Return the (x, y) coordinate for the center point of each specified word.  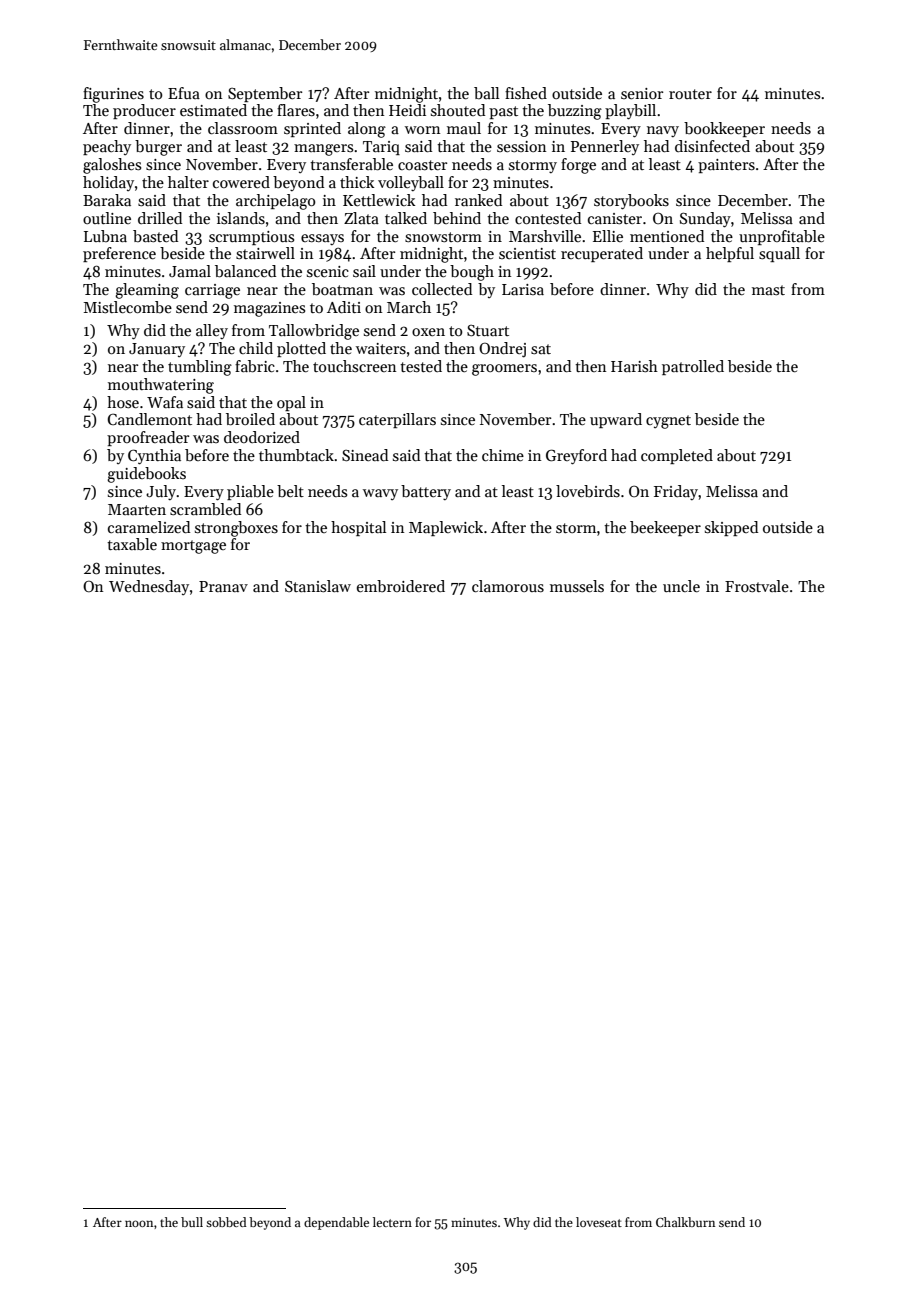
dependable (336, 1223)
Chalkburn (685, 1222)
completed (677, 456)
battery (426, 492)
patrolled (693, 367)
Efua (184, 93)
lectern (392, 1222)
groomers (504, 370)
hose (123, 402)
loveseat (599, 1222)
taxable (132, 544)
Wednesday (149, 587)
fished (526, 93)
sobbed (226, 1222)
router (690, 94)
